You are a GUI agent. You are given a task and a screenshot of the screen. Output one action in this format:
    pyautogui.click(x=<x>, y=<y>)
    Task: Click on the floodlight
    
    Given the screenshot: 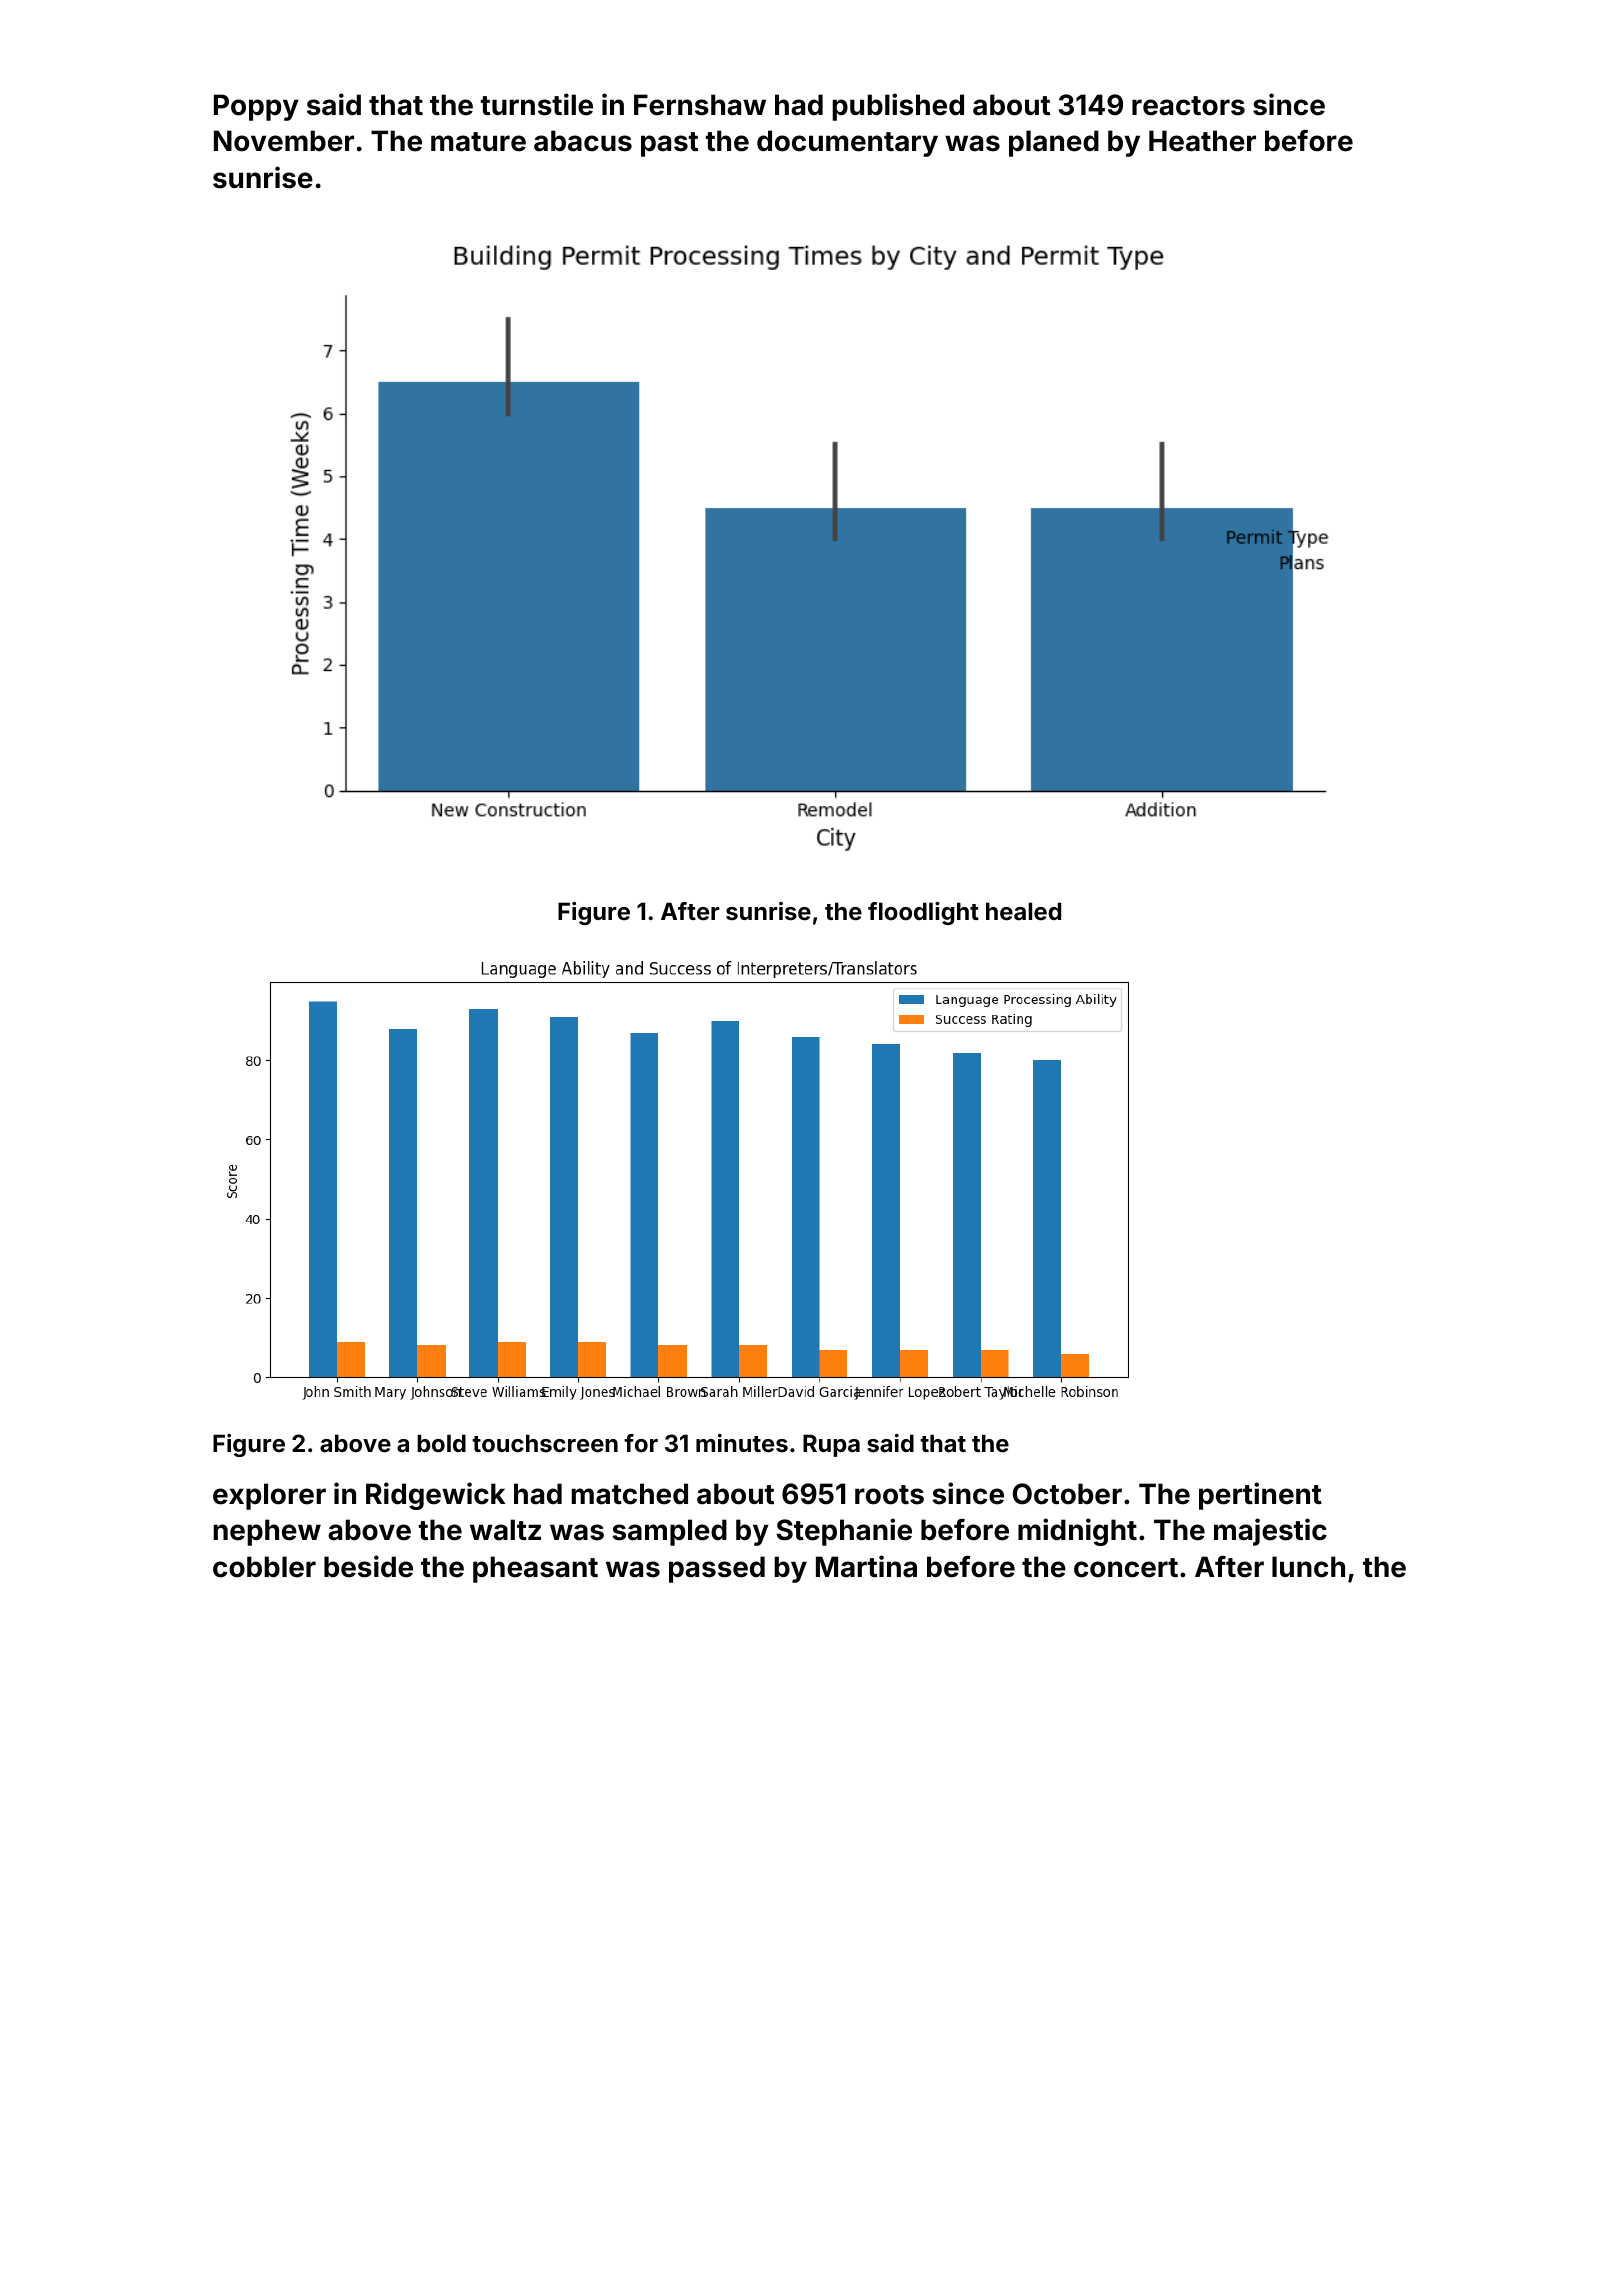 What is the action you would take?
    pyautogui.click(x=923, y=913)
